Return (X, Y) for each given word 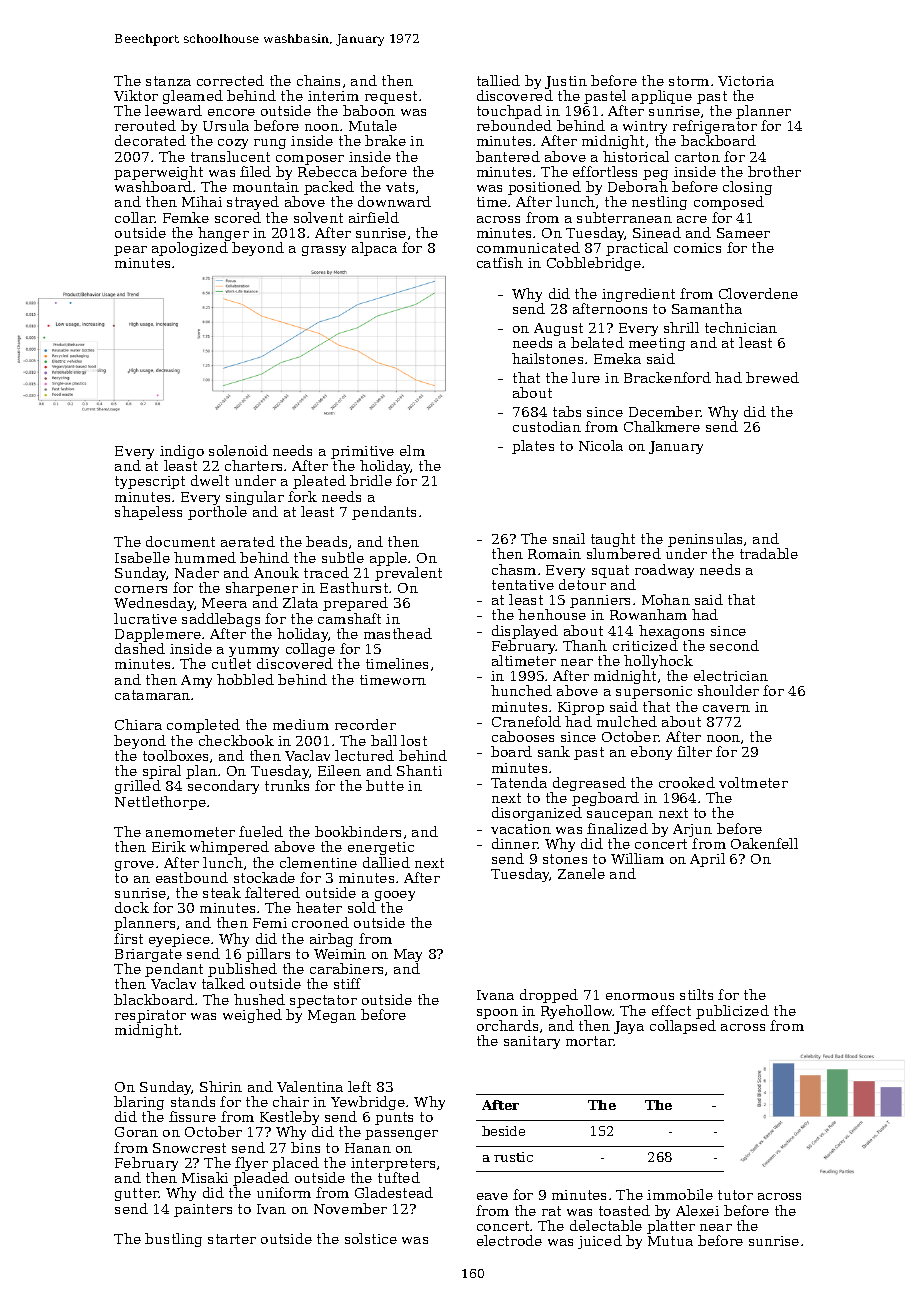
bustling (173, 1240)
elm (412, 450)
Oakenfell (764, 843)
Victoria (746, 81)
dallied (386, 862)
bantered (508, 156)
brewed (772, 377)
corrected (230, 80)
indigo (182, 452)
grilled (138, 787)
